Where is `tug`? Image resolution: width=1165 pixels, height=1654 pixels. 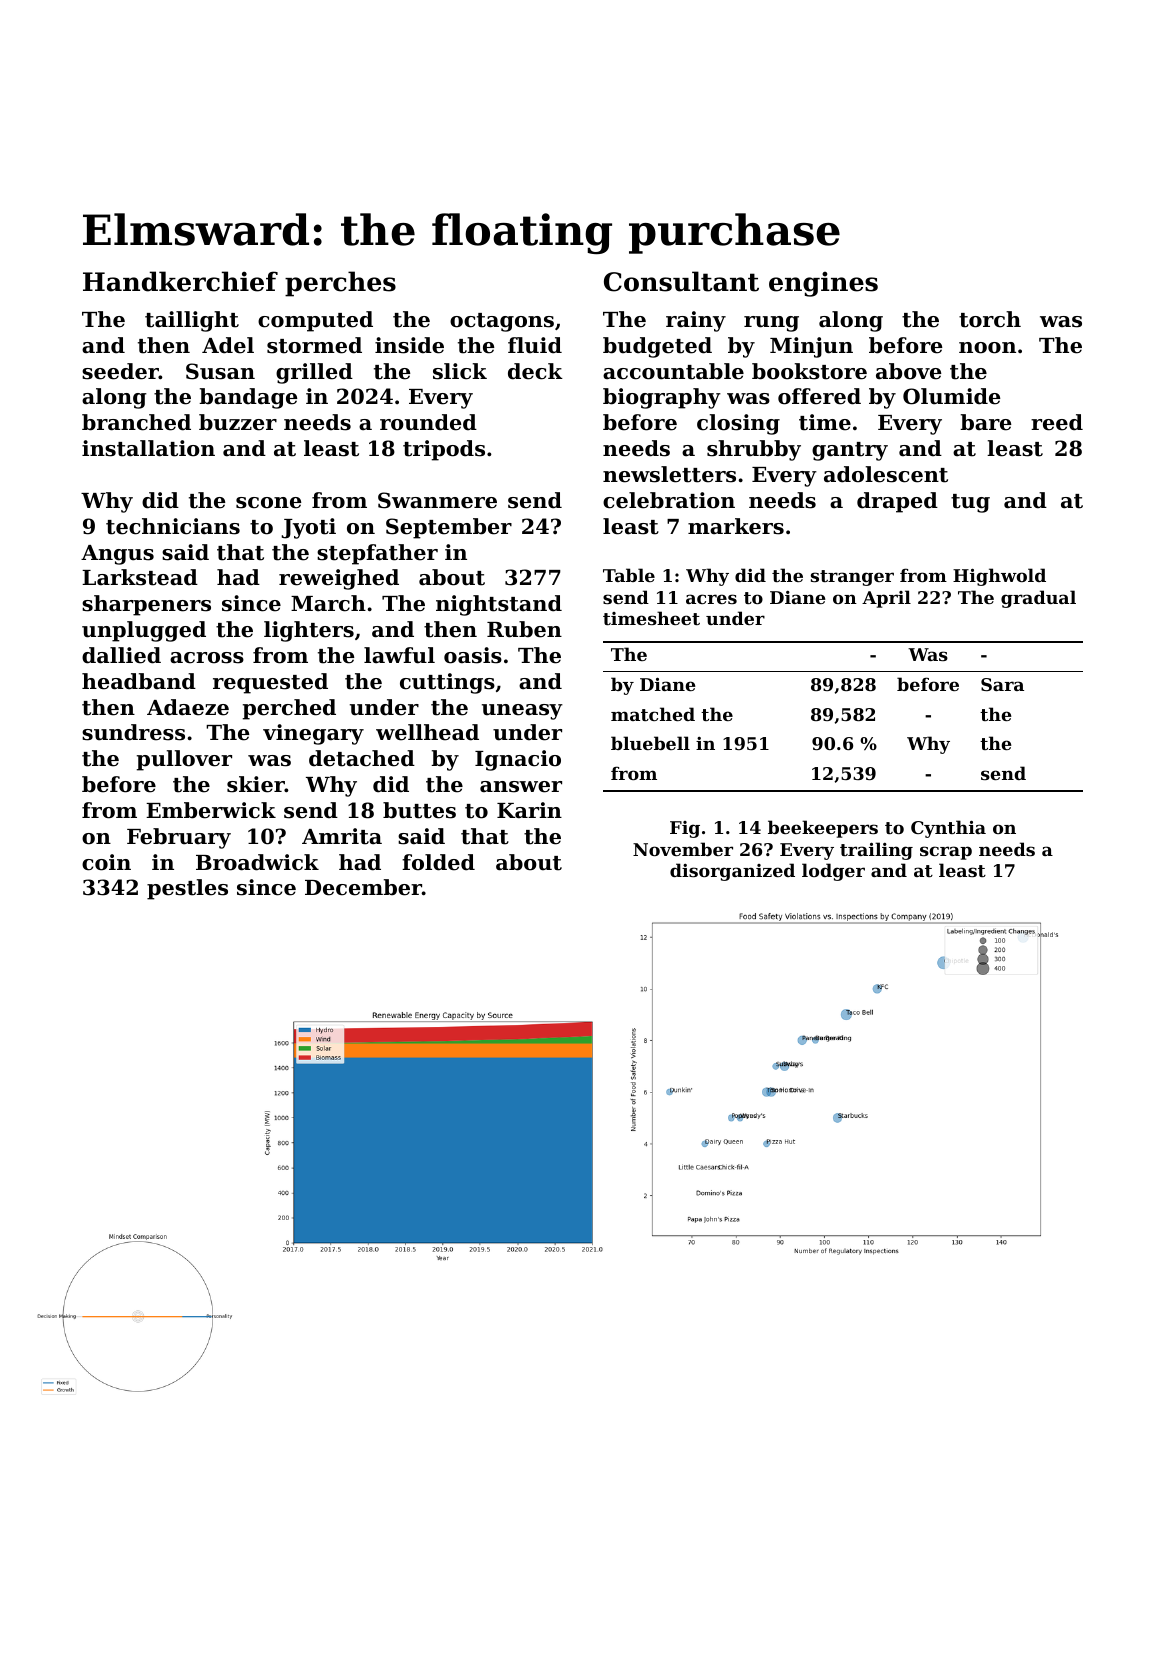 tug is located at coordinates (970, 503).
